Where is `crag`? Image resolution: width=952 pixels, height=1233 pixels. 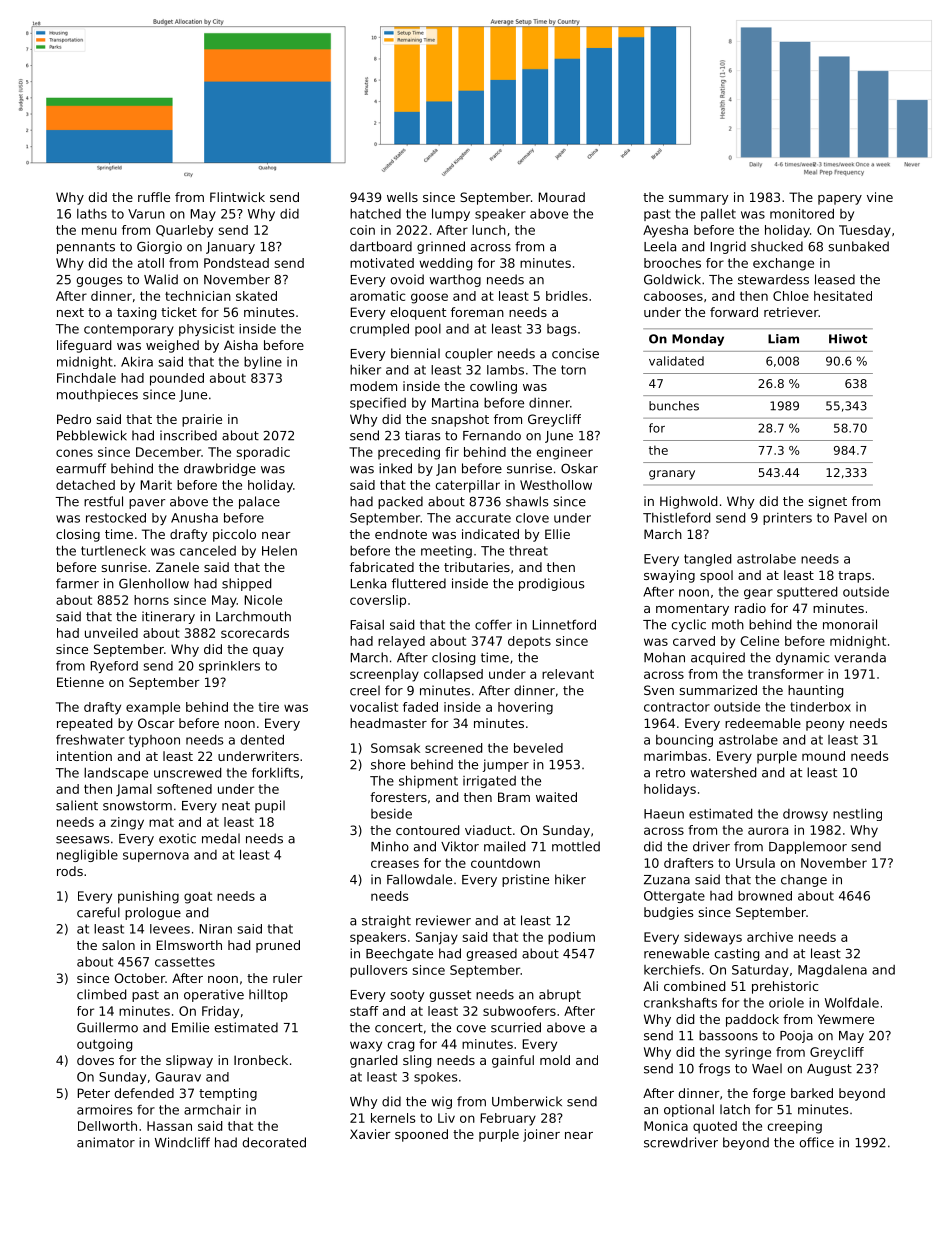 crag is located at coordinates (400, 1046).
